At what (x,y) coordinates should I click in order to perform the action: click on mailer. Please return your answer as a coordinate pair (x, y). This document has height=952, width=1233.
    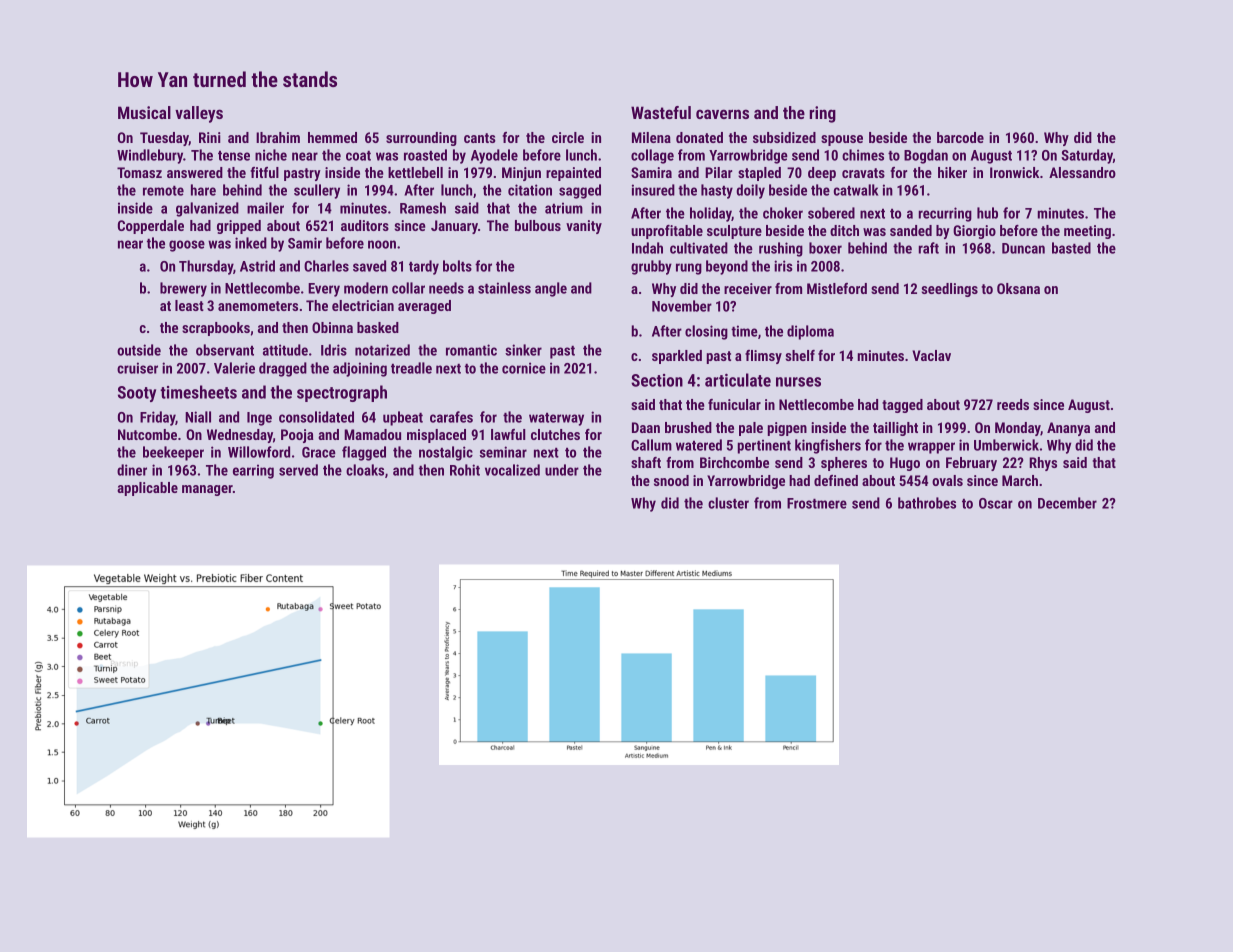
    Looking at the image, I should click on (265, 208).
